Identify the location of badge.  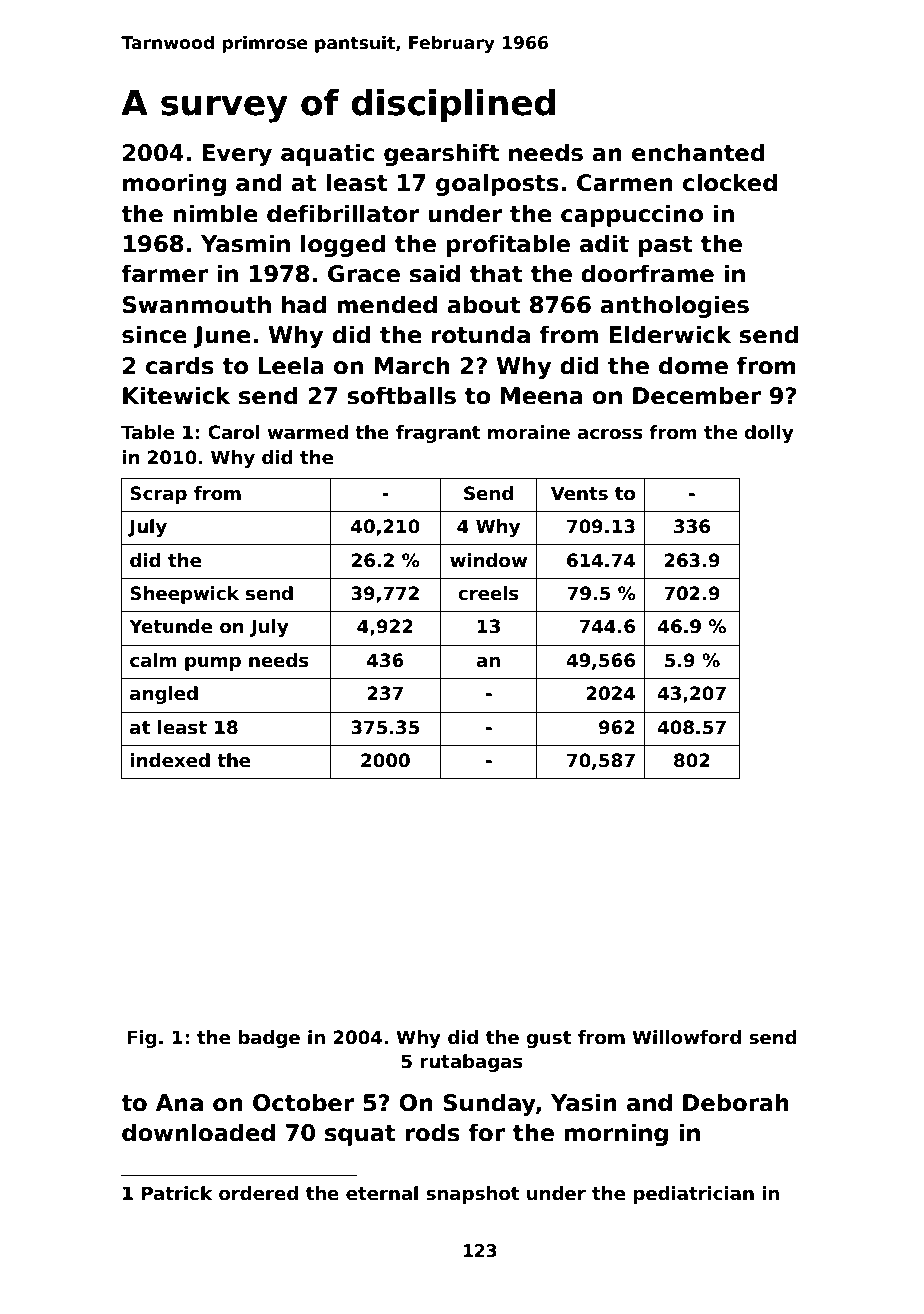
(269, 1039).
